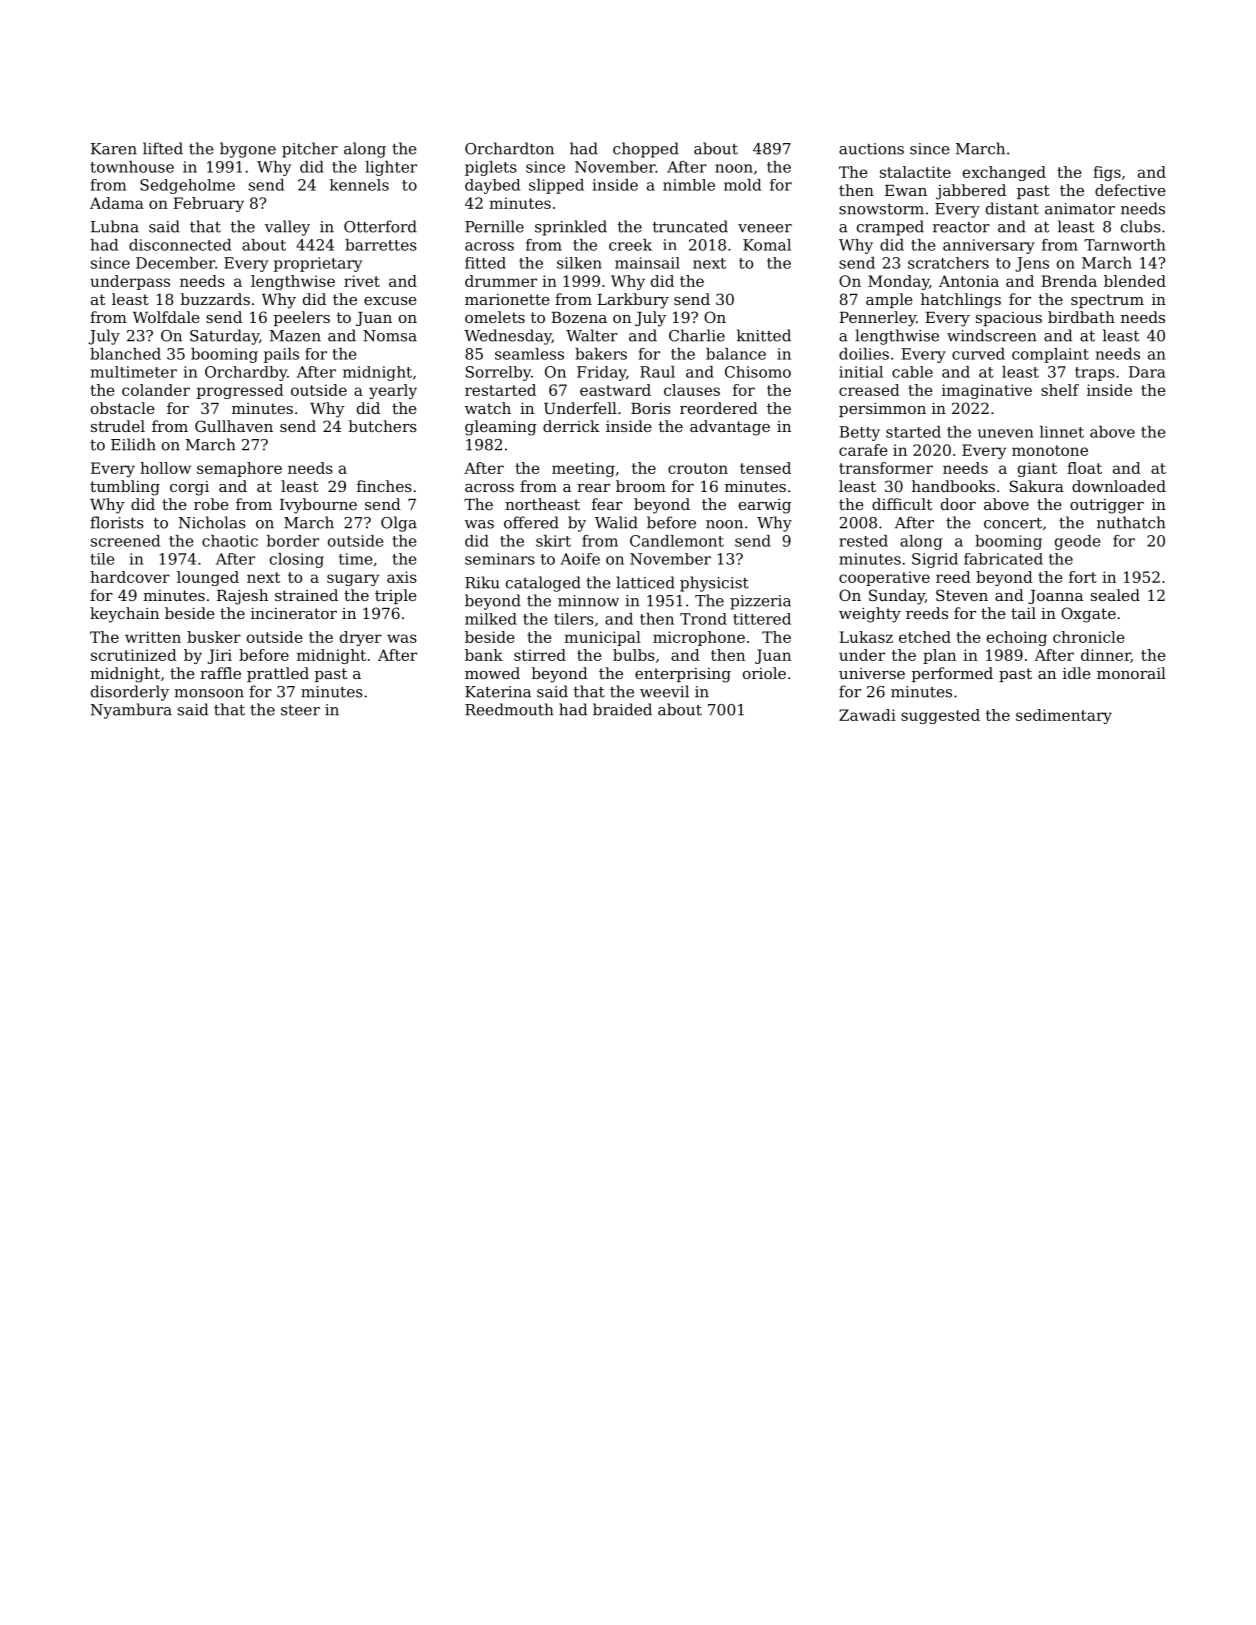  I want to click on townhouse, so click(132, 167).
